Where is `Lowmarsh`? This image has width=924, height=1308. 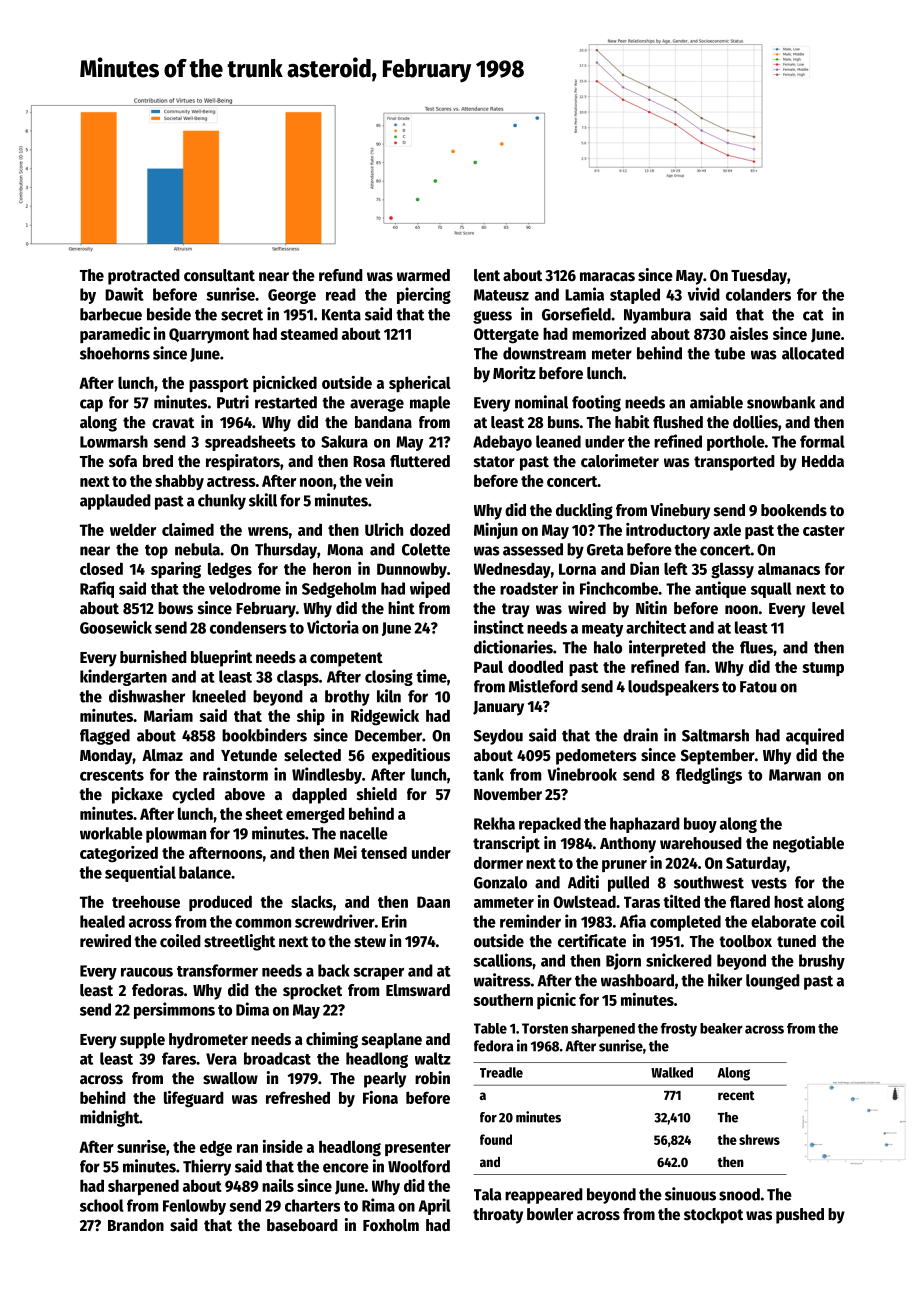
Lowmarsh is located at coordinates (114, 441).
